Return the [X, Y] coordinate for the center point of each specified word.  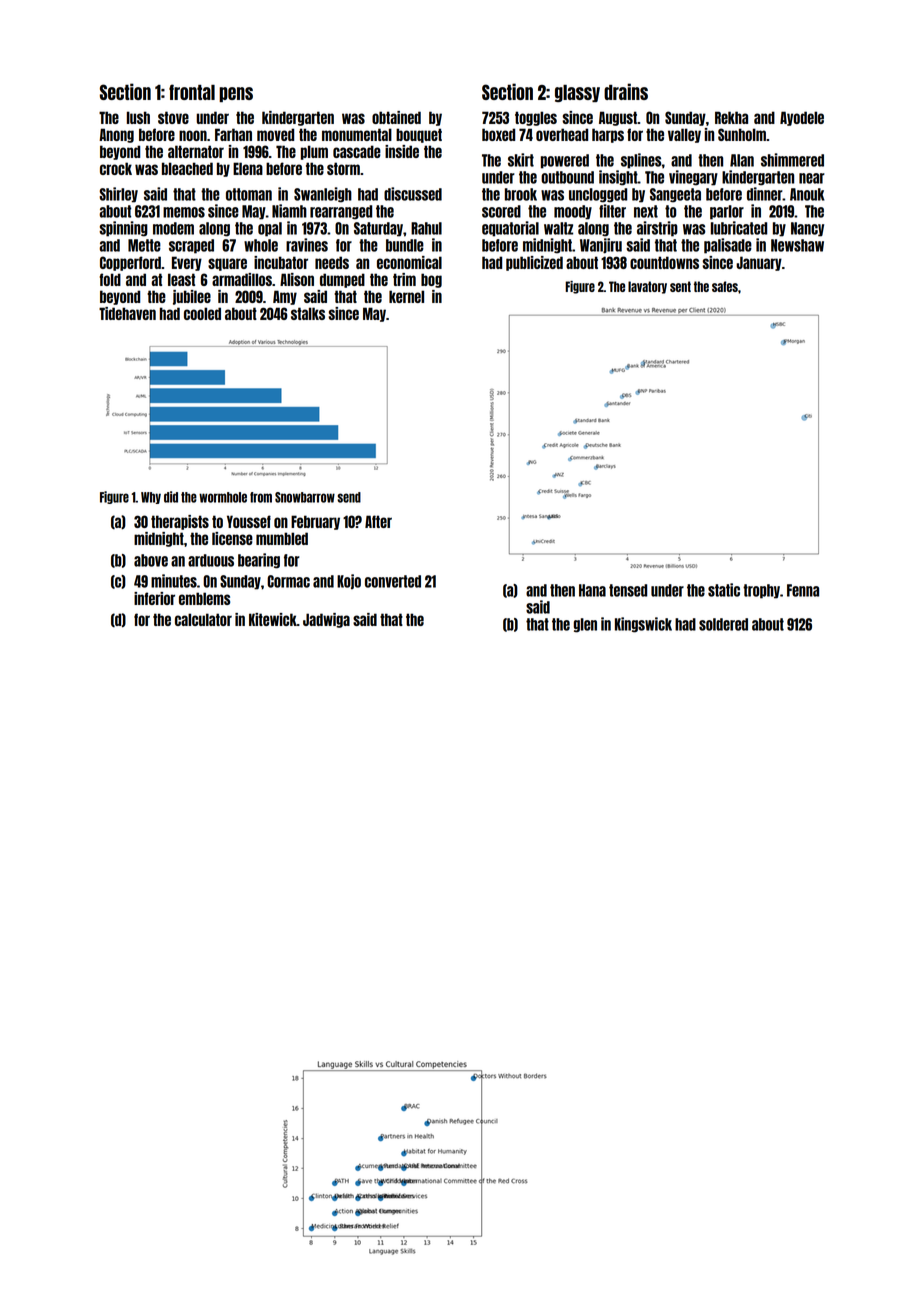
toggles [536, 118]
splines [641, 161]
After [378, 521]
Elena [248, 168]
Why [151, 498]
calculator [203, 619]
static [724, 590]
